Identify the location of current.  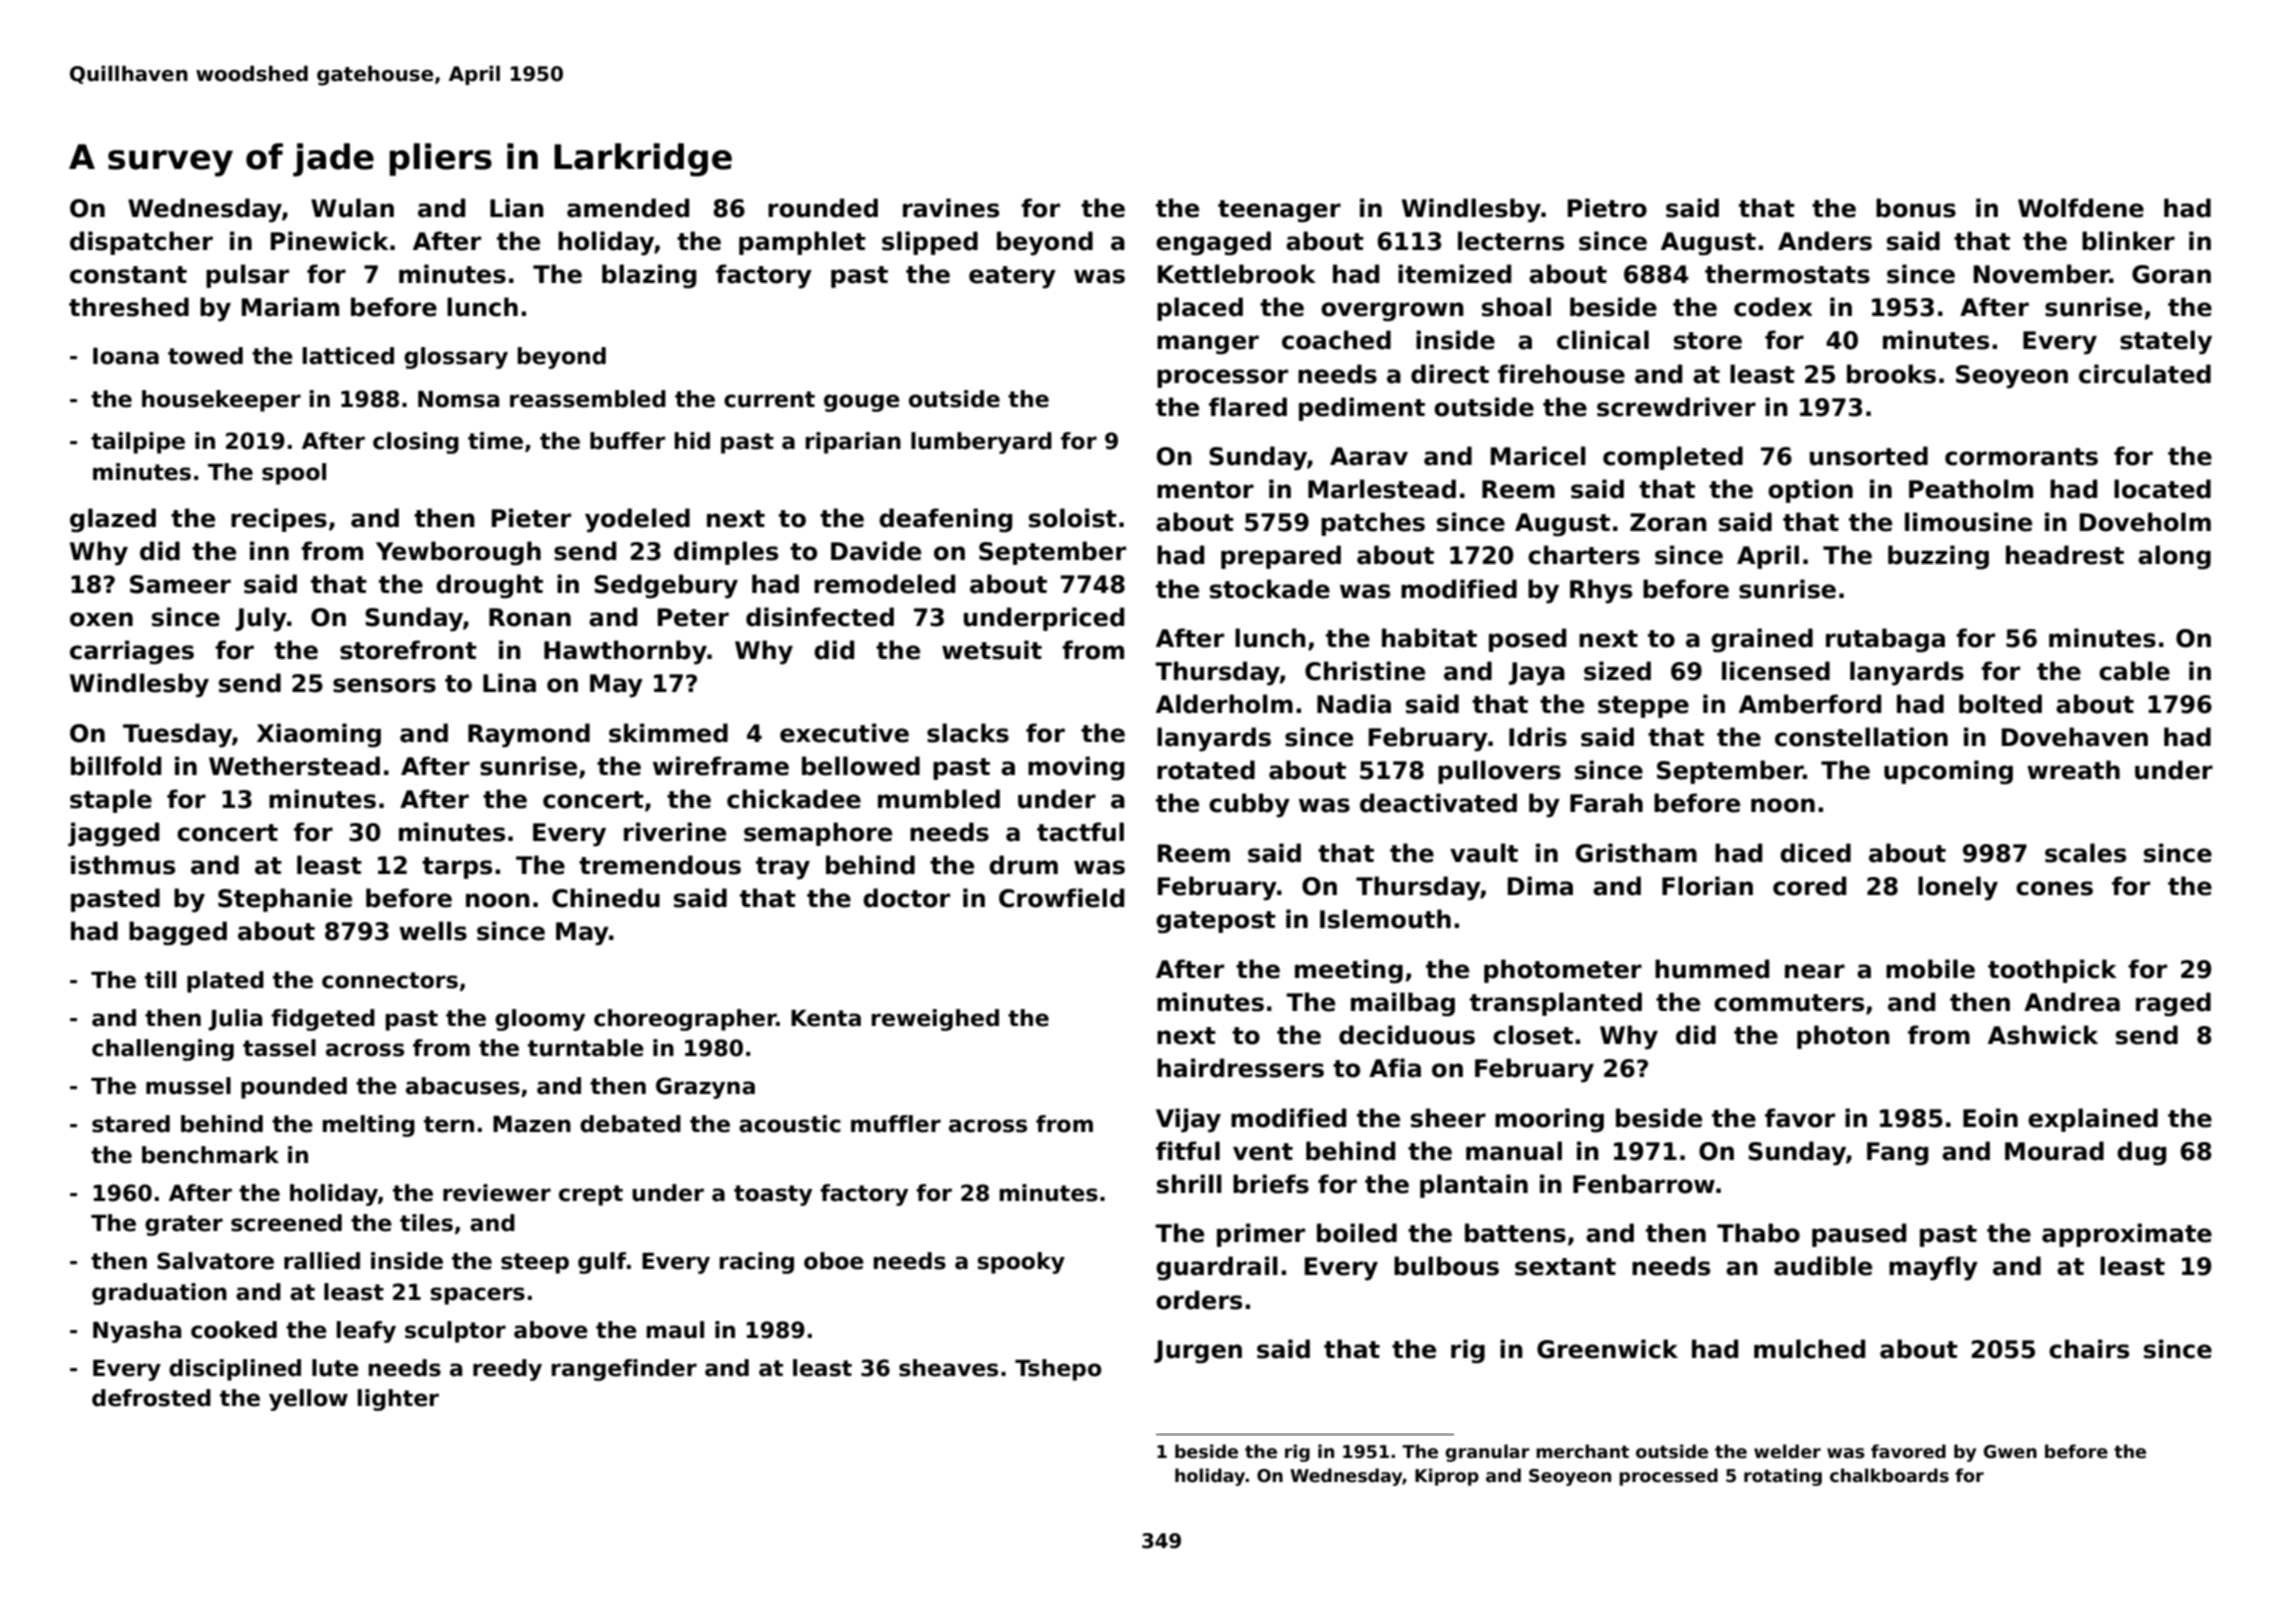
(769, 399).
